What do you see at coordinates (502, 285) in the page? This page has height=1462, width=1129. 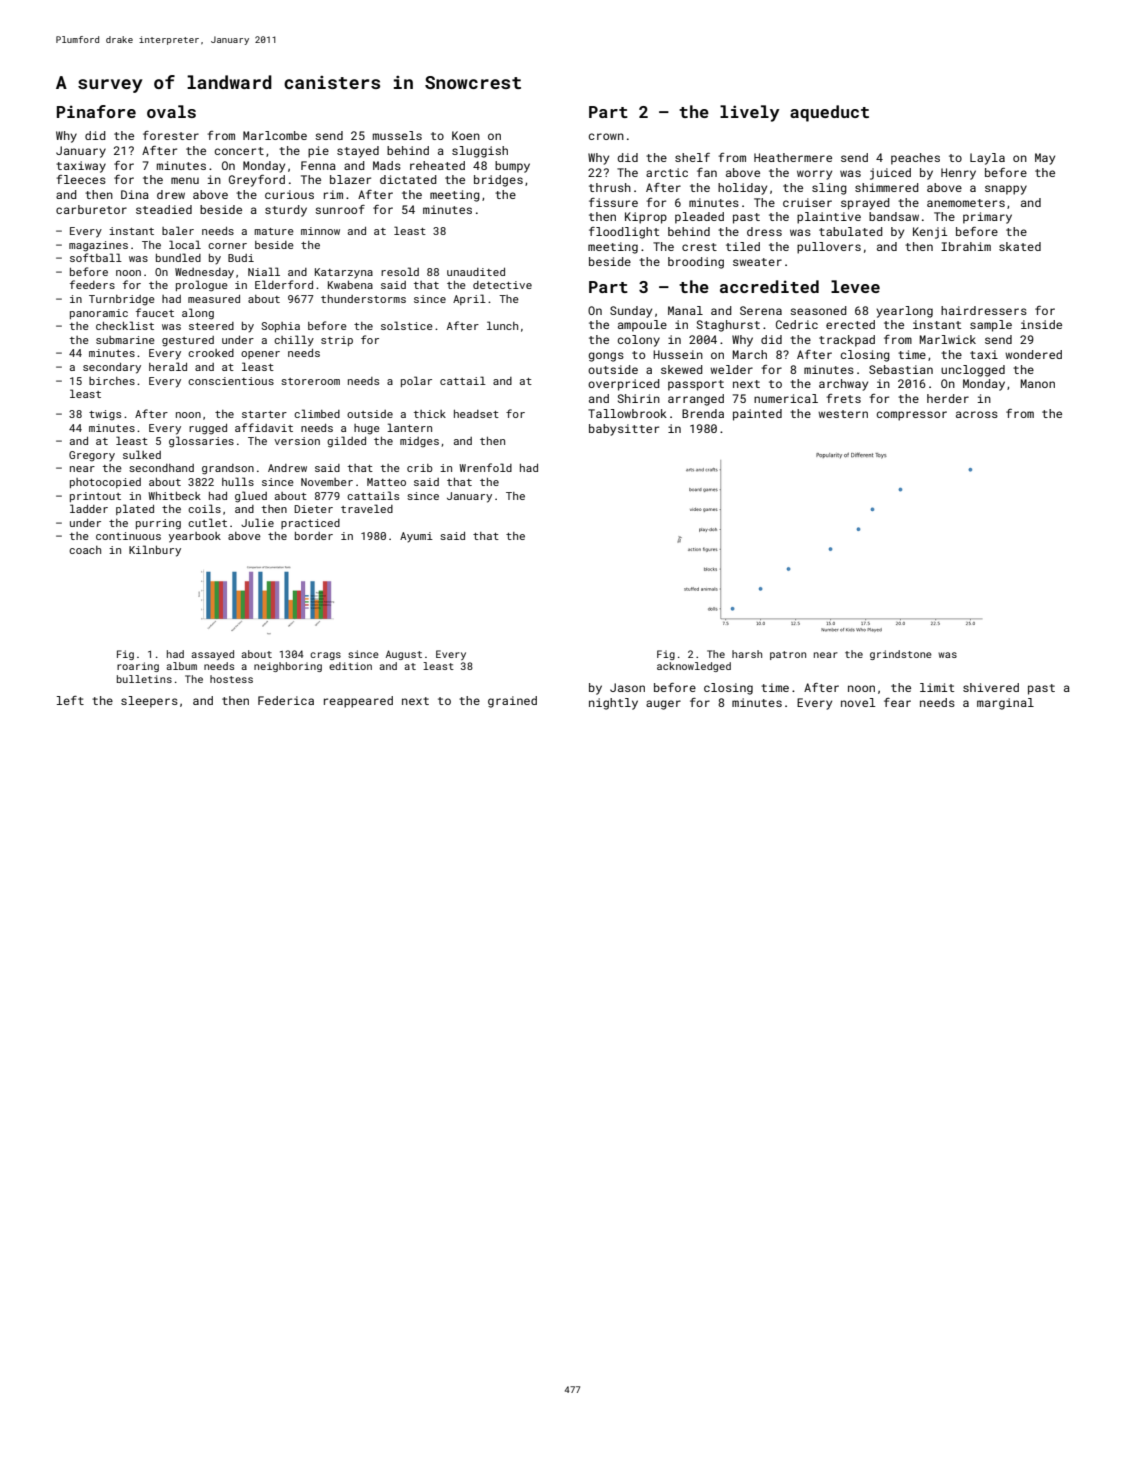 I see `detective` at bounding box center [502, 285].
